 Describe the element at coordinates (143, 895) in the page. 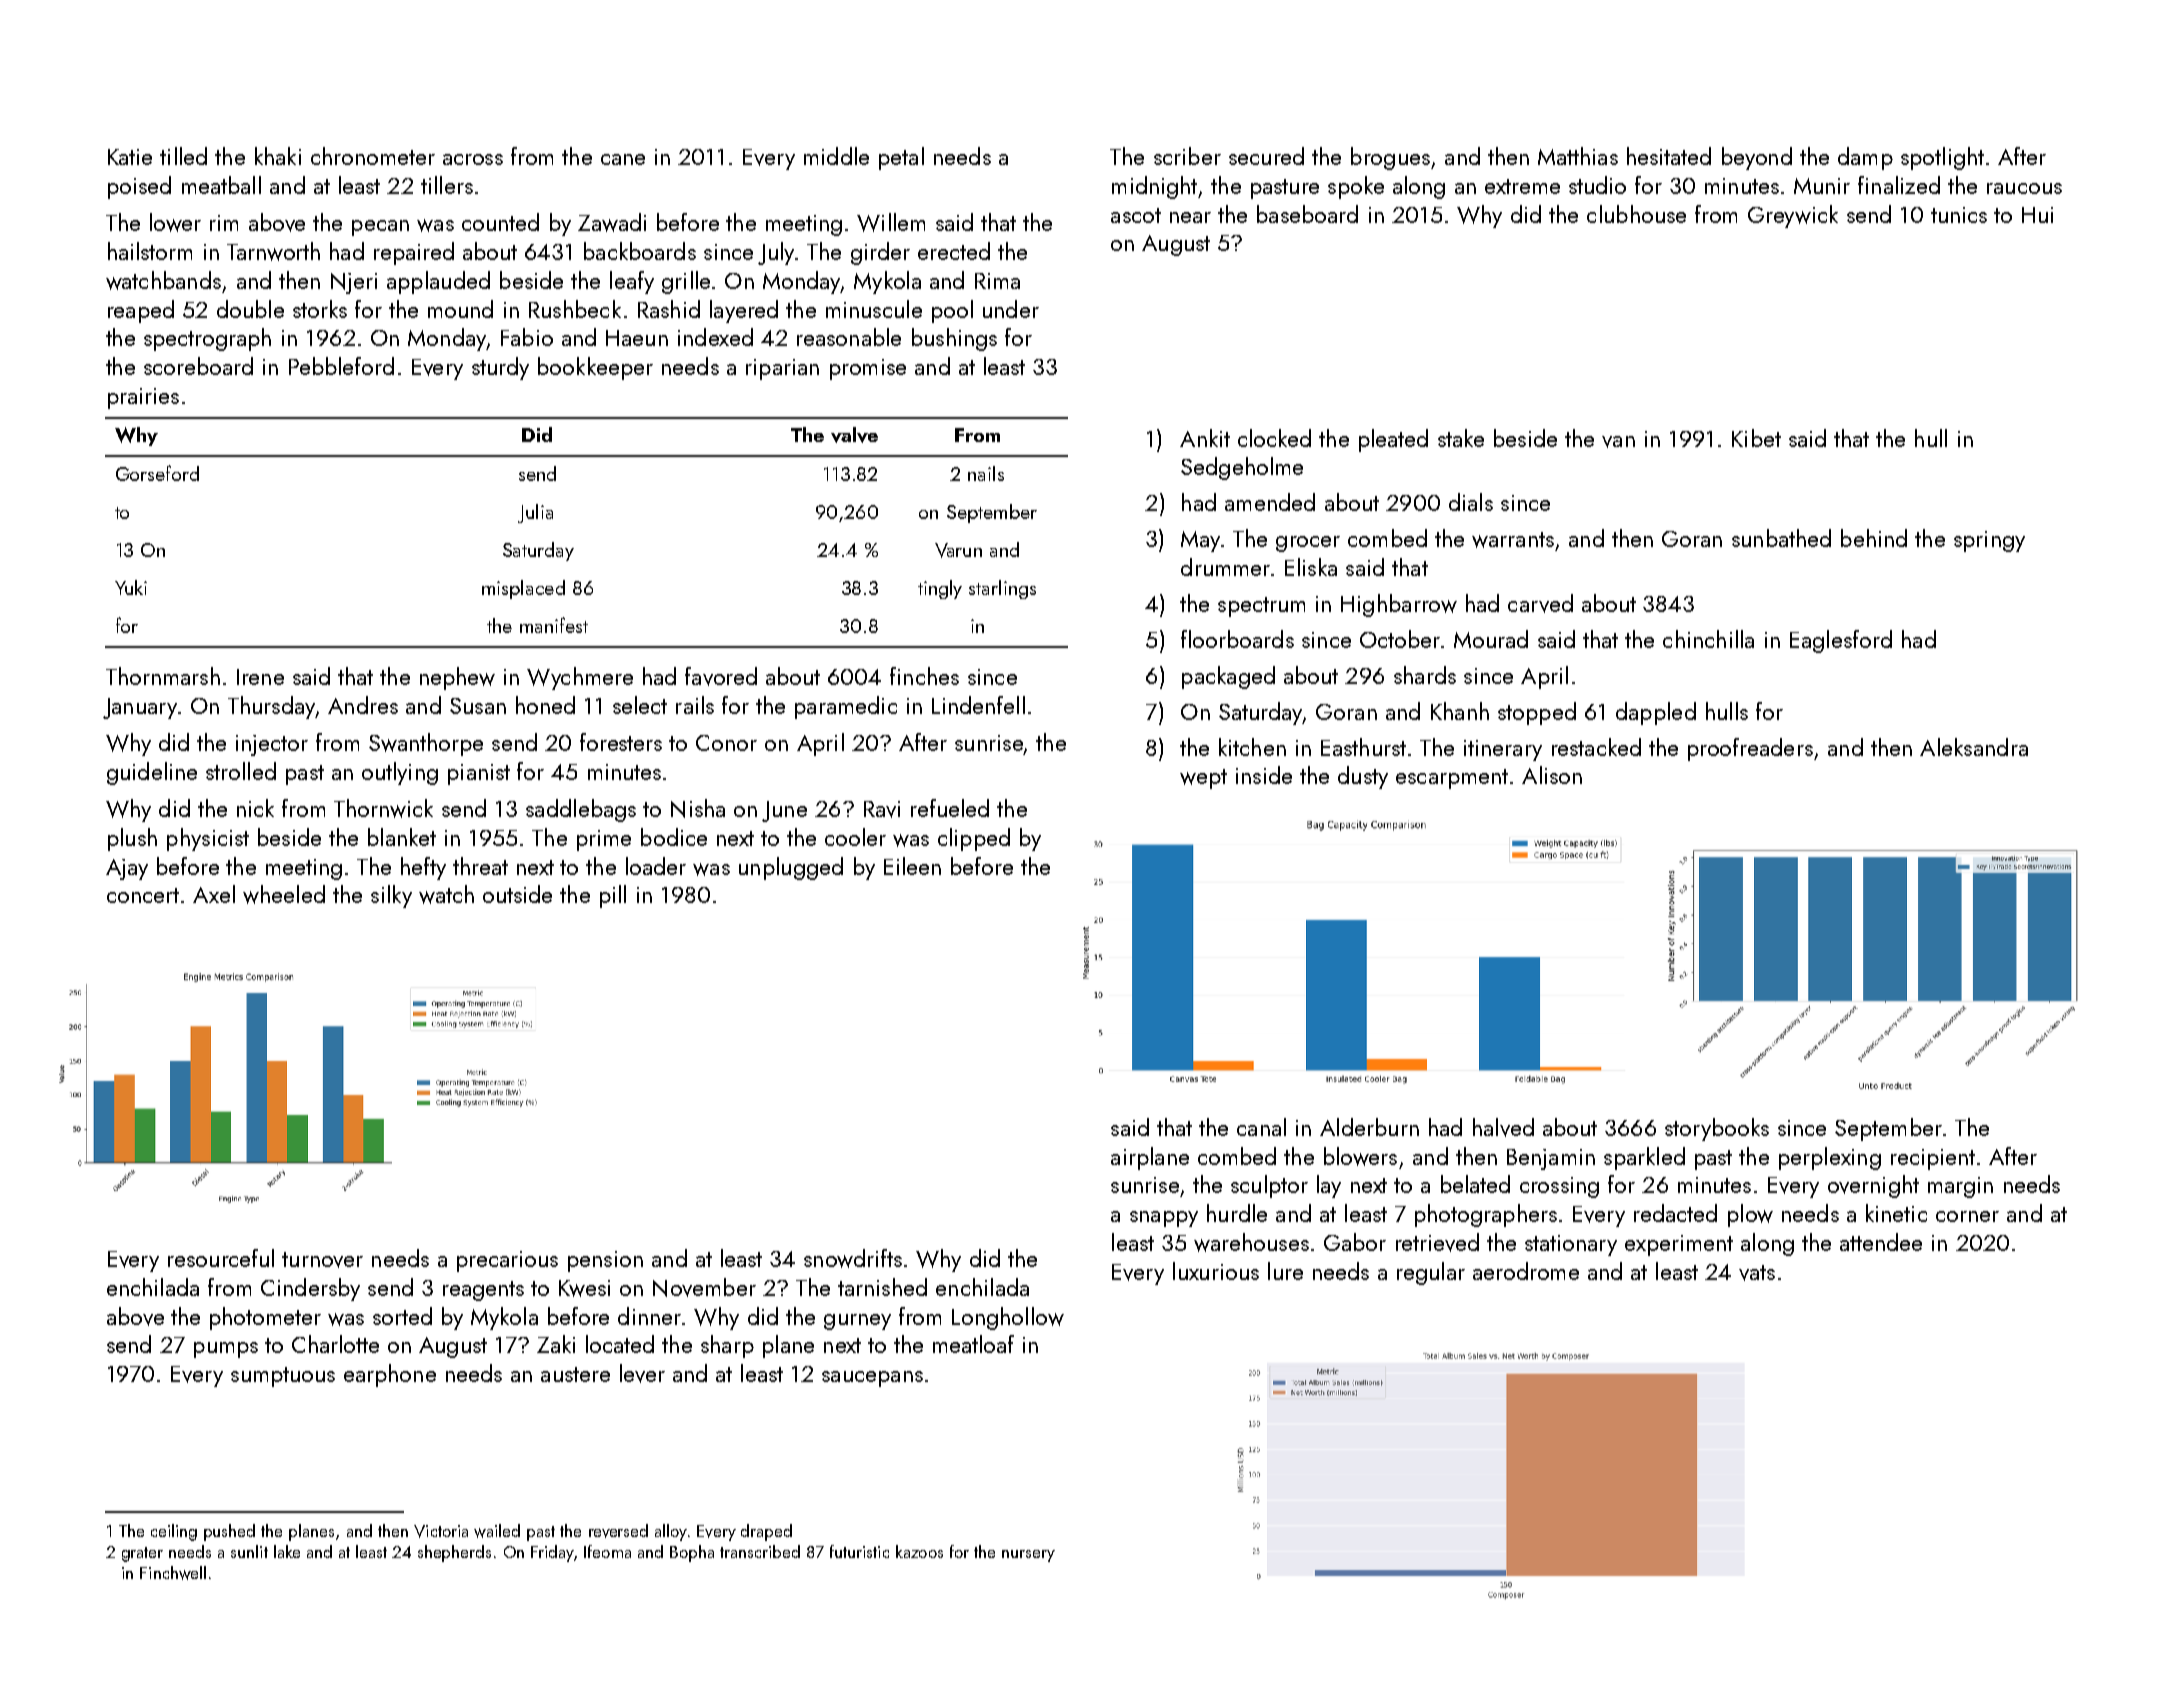

I see `concert` at that location.
